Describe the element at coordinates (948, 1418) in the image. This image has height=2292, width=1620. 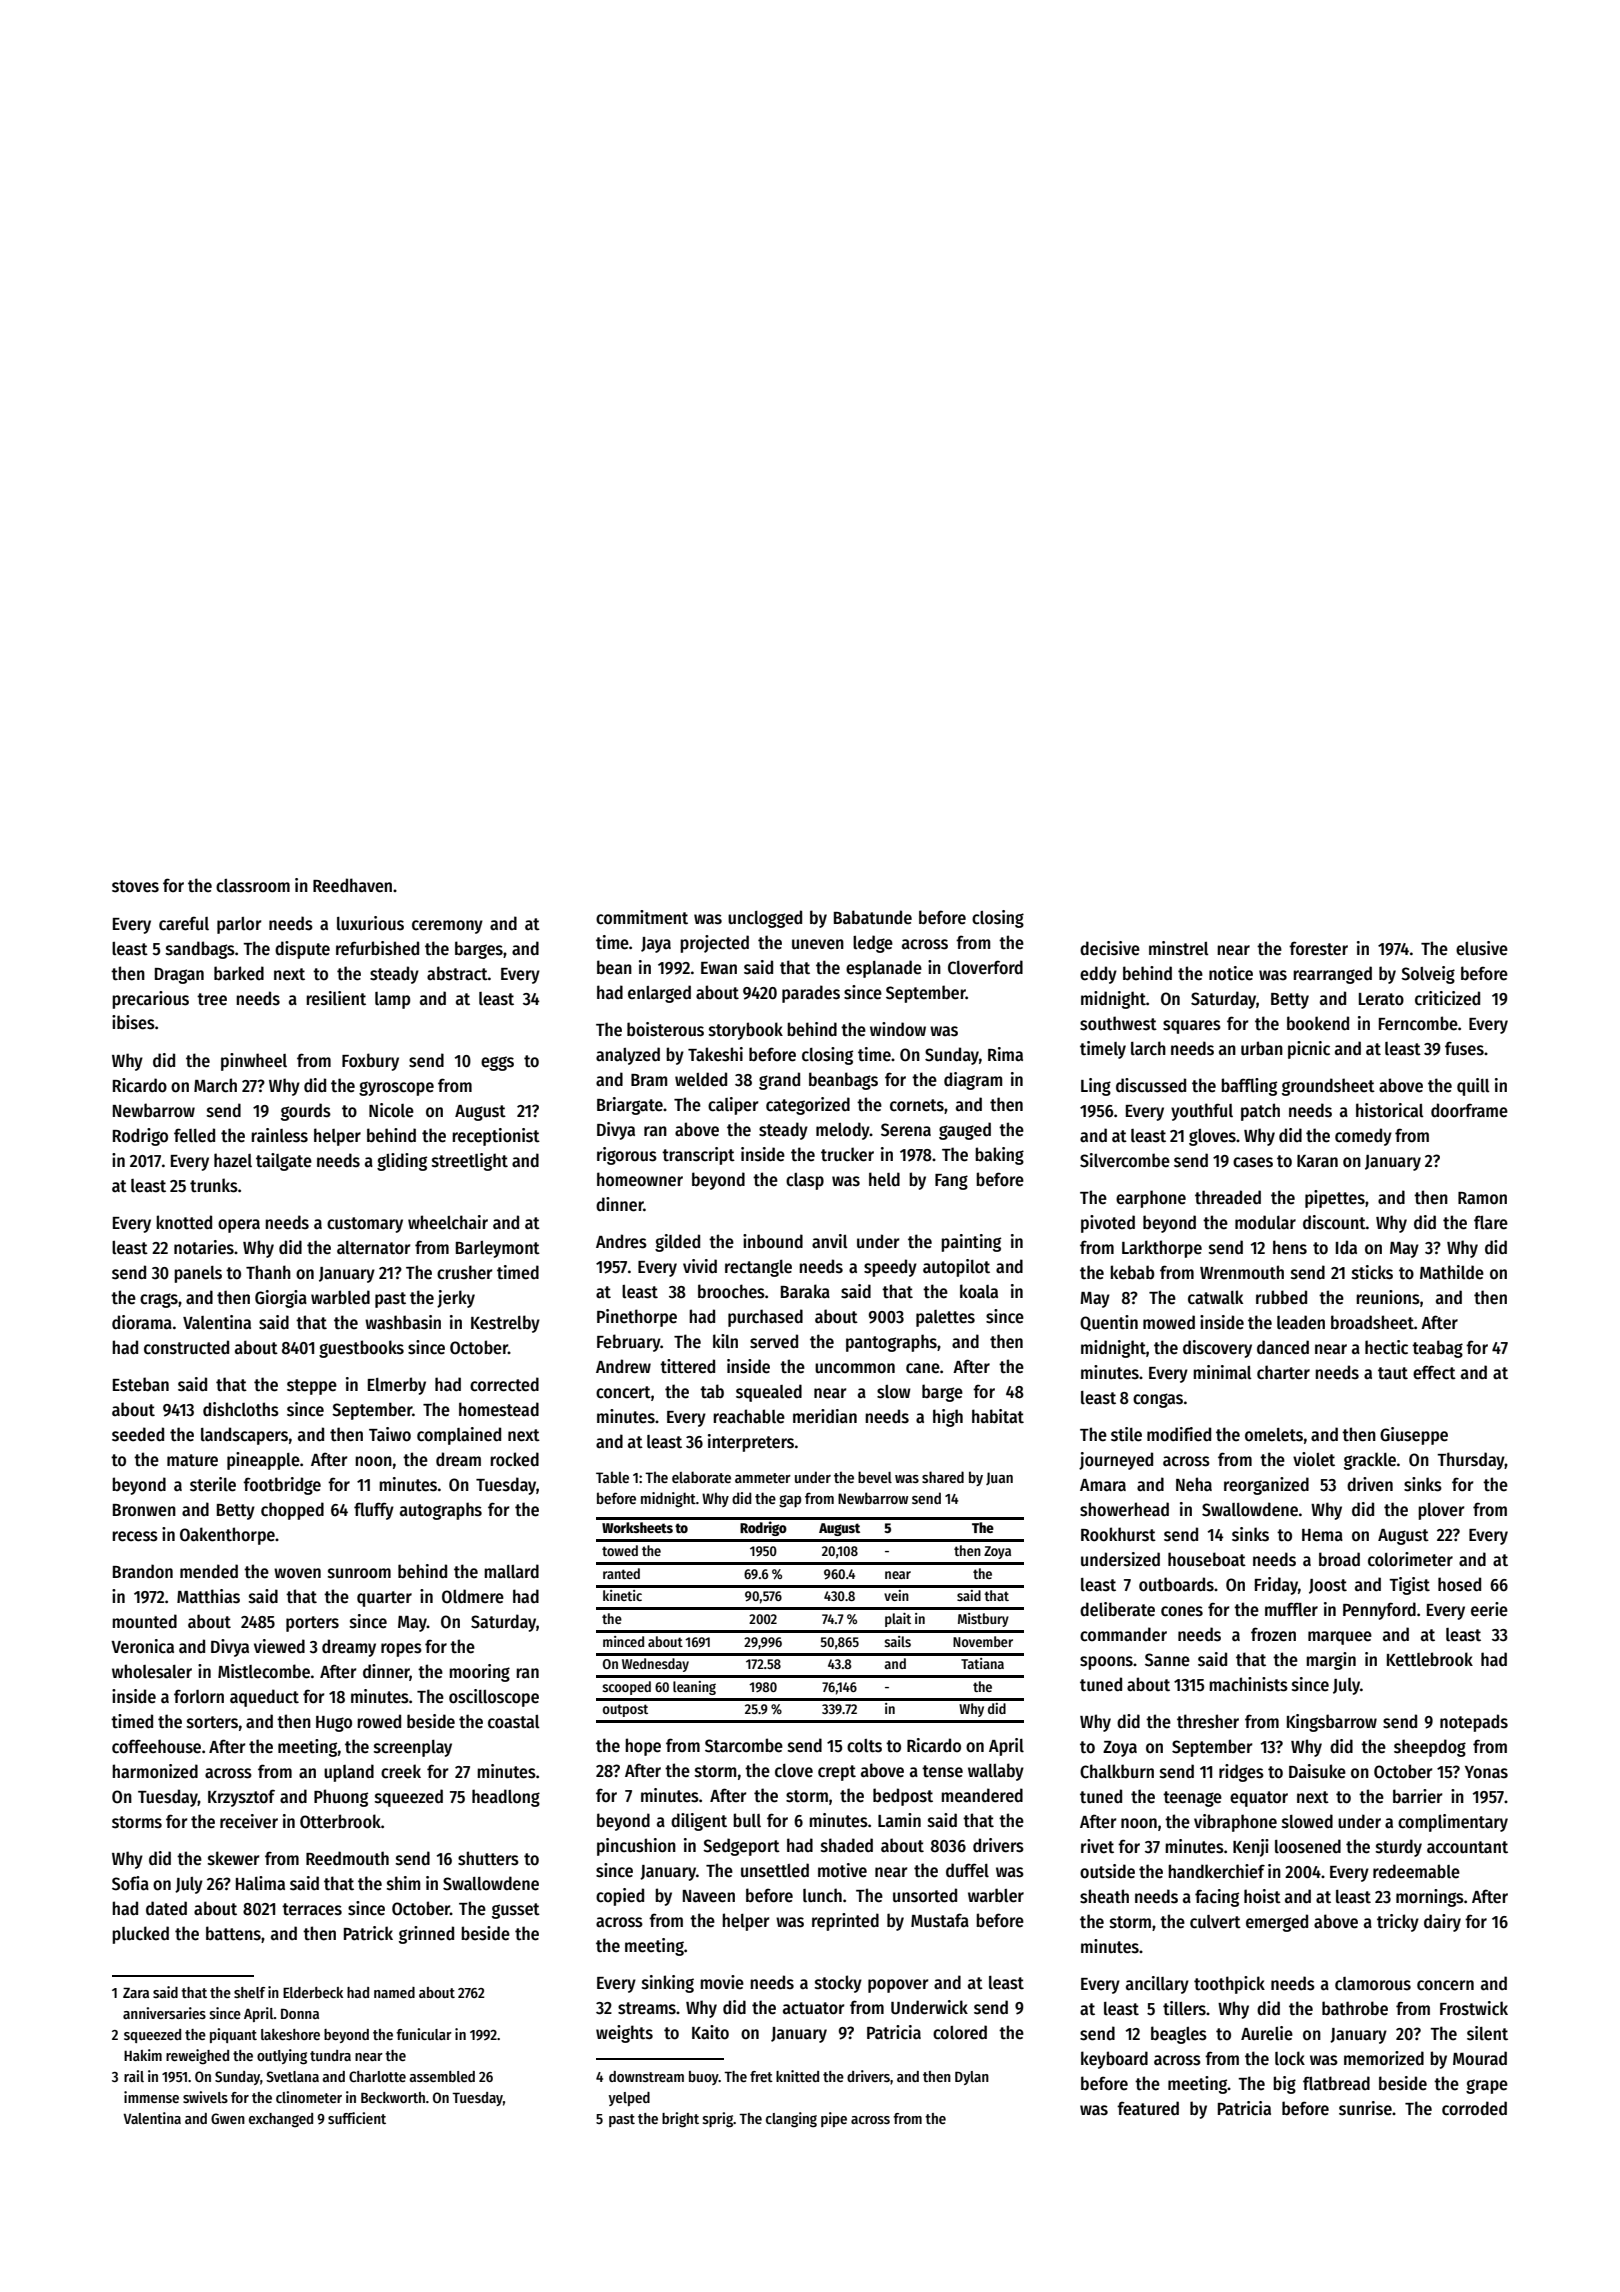
I see `high` at that location.
